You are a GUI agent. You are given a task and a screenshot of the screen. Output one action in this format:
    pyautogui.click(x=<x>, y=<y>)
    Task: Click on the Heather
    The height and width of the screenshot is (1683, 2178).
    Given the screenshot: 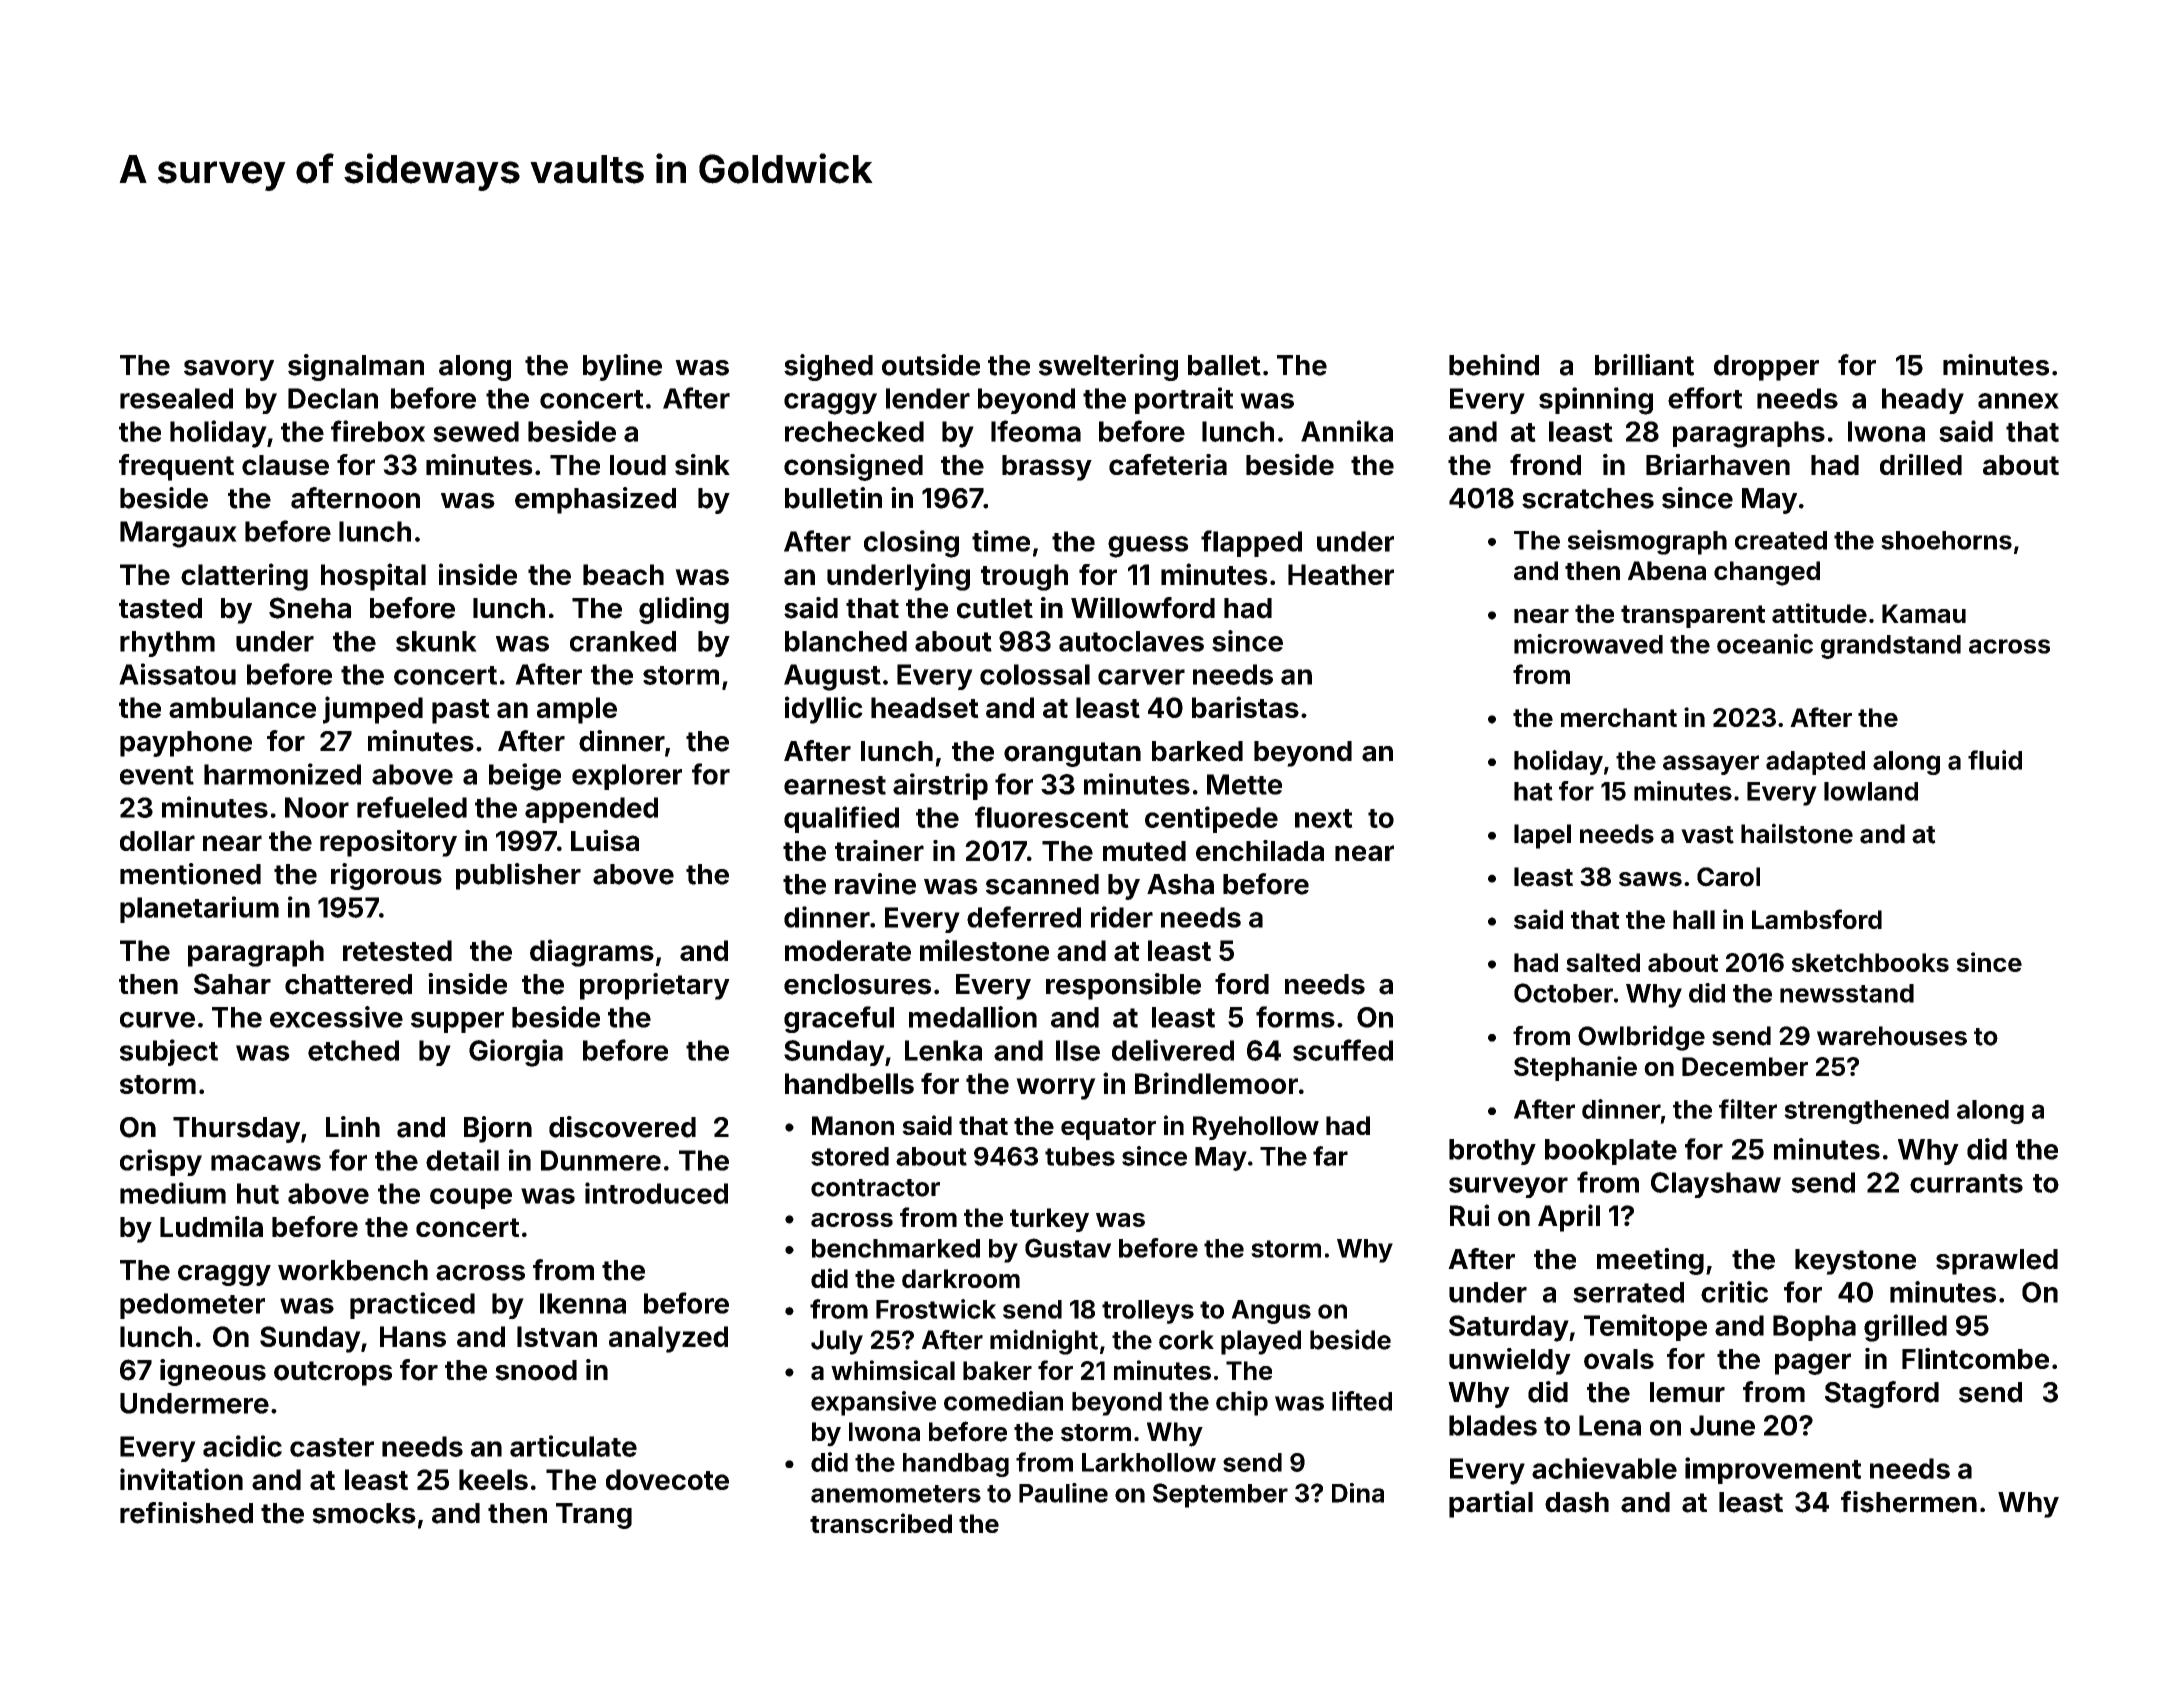 What is the action you would take?
    pyautogui.click(x=1341, y=574)
